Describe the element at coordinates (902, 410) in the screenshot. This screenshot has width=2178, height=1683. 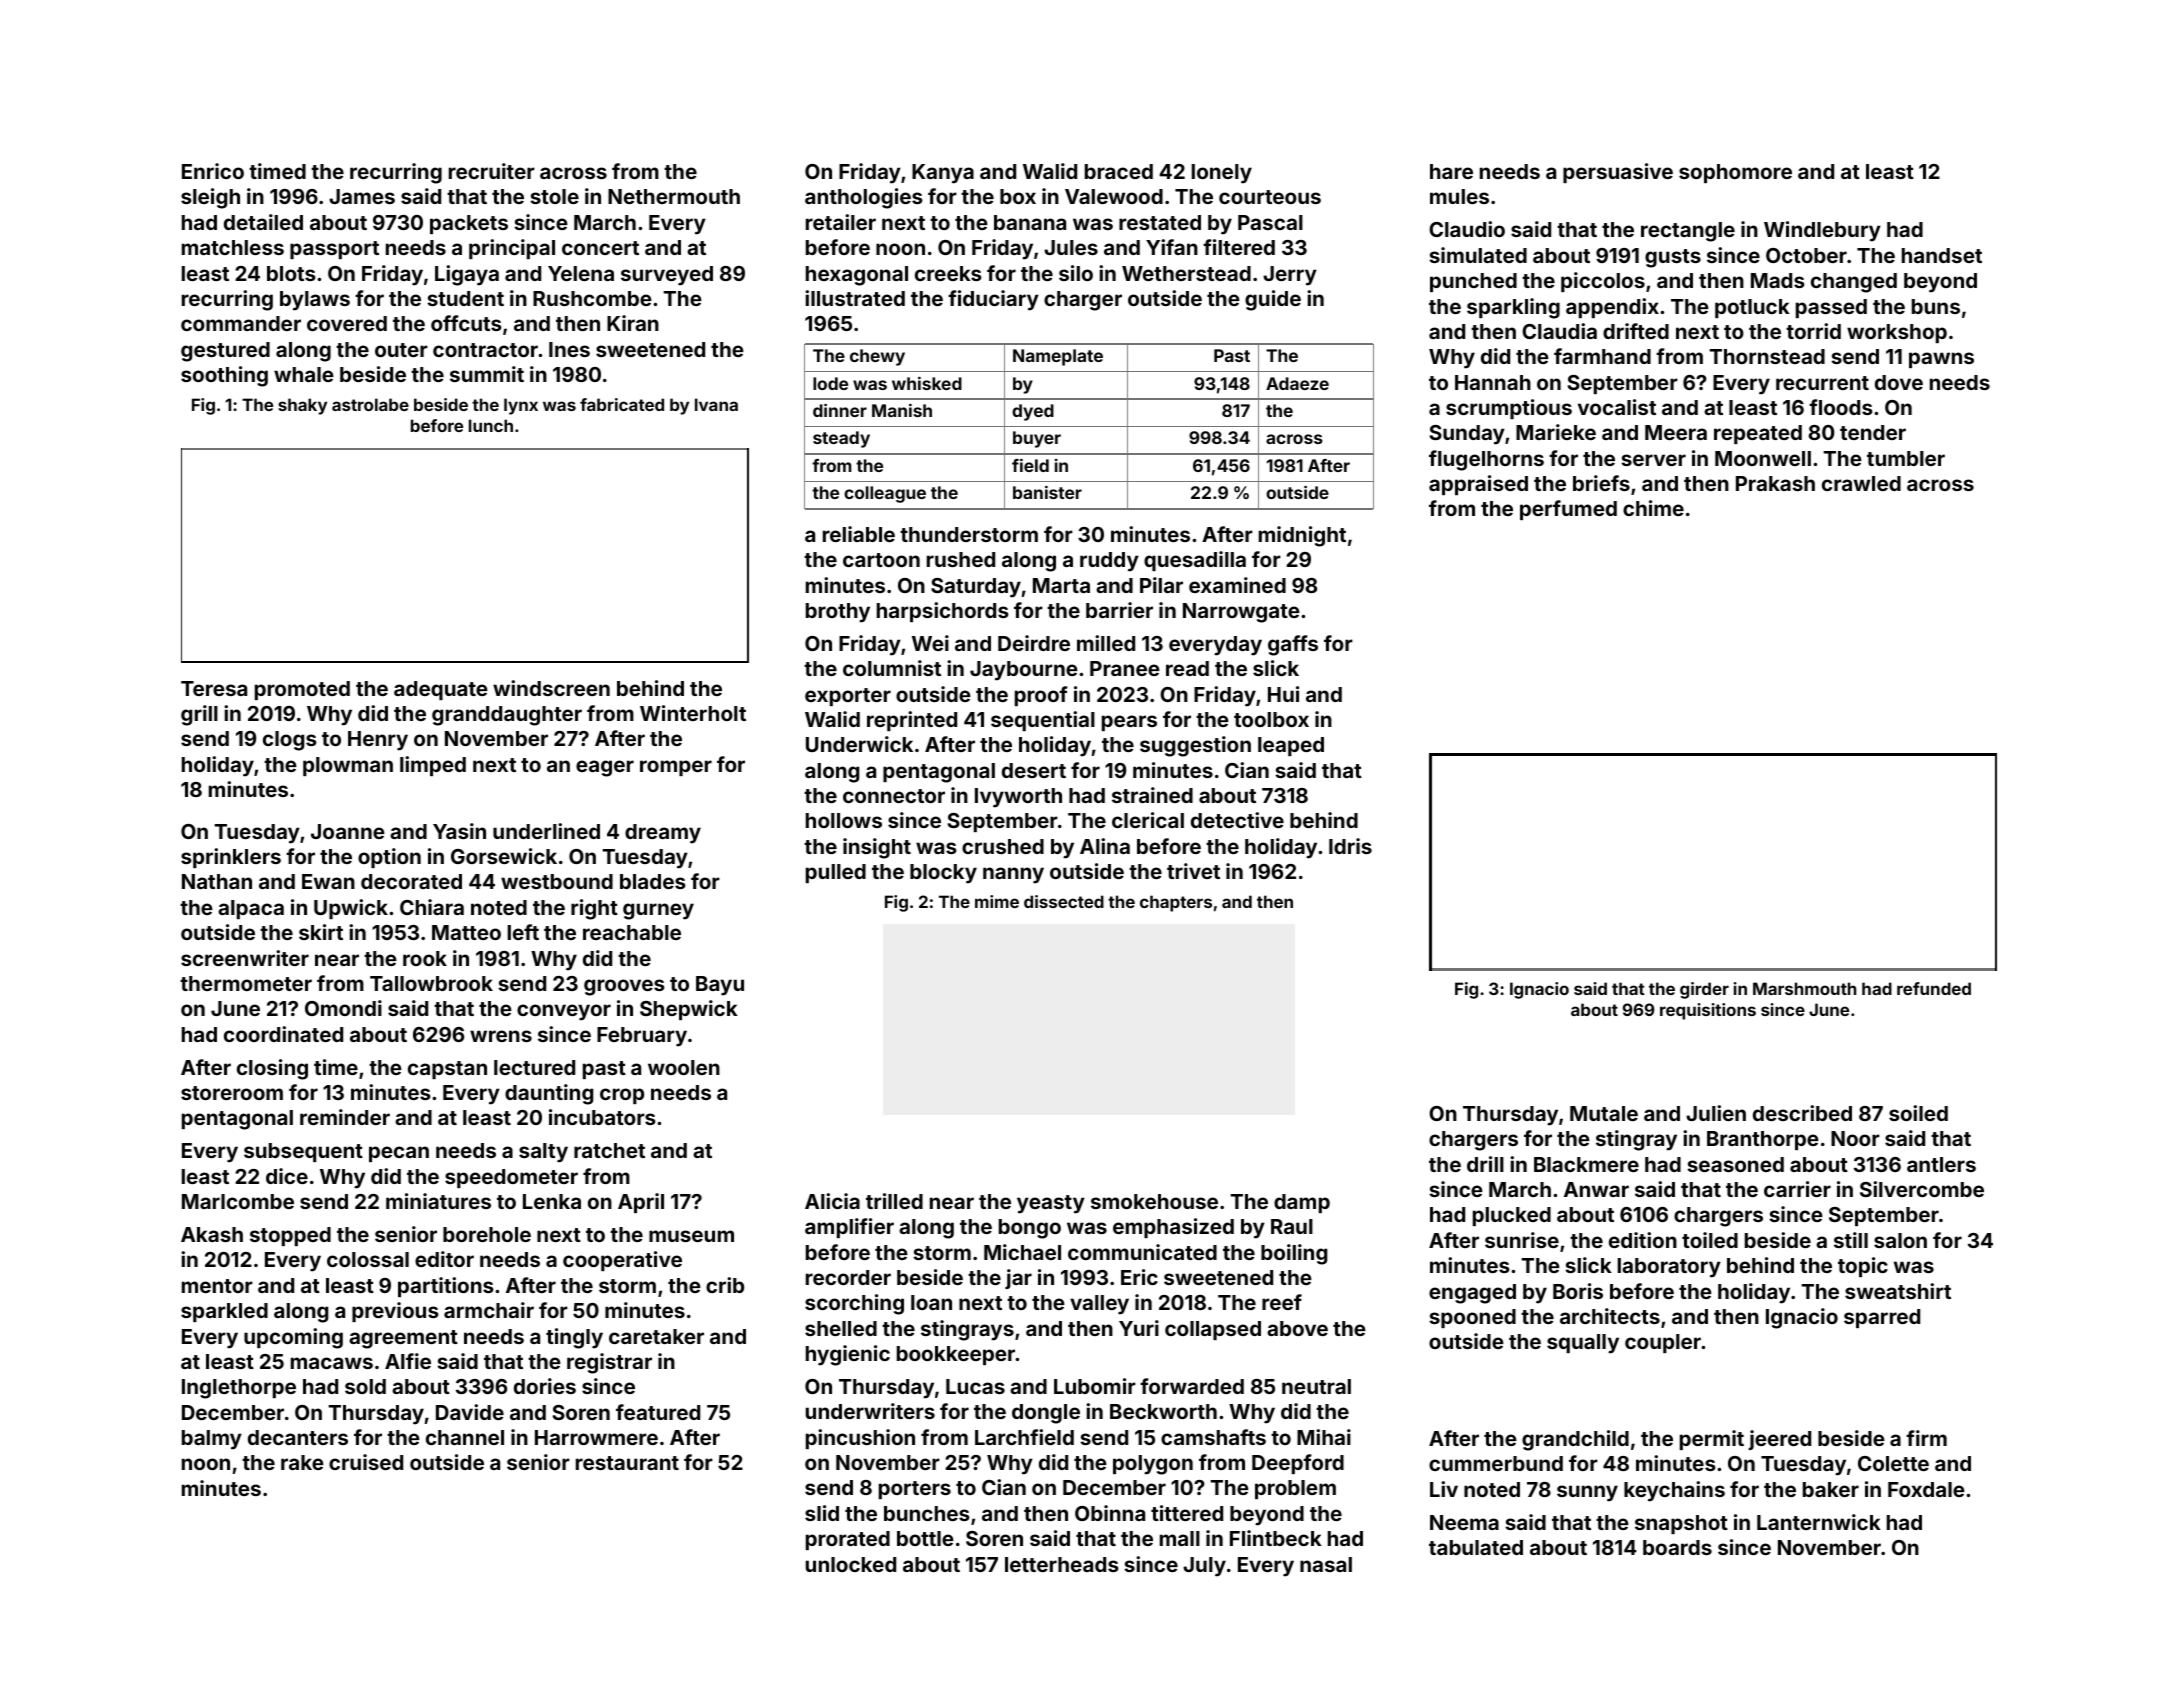
I see `Manish` at that location.
